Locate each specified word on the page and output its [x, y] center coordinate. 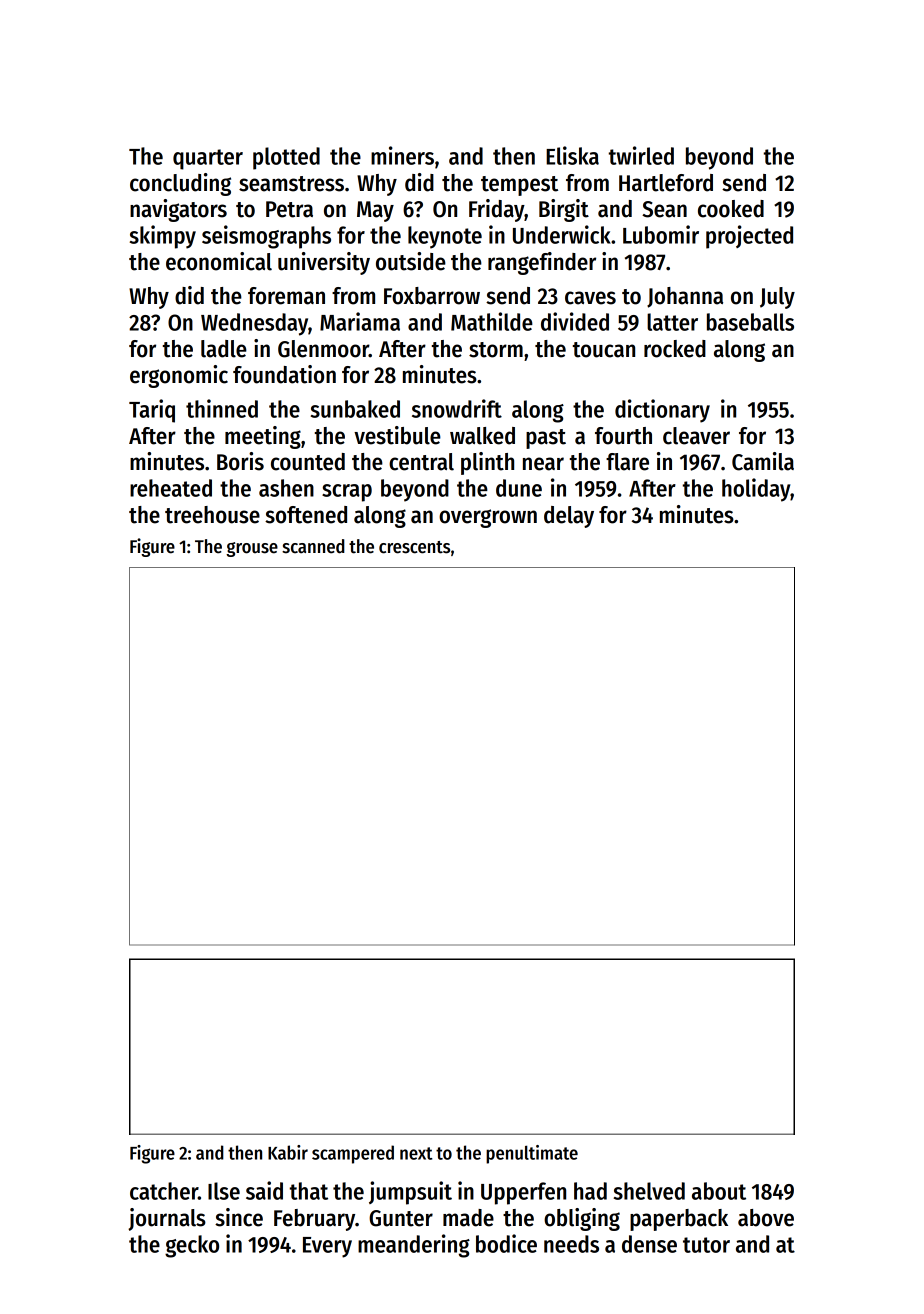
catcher [164, 1191]
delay [569, 517]
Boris [240, 461]
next [416, 1153]
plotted [286, 158]
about [719, 1191]
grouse [252, 549]
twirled [641, 155]
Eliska [572, 155]
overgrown [488, 518]
